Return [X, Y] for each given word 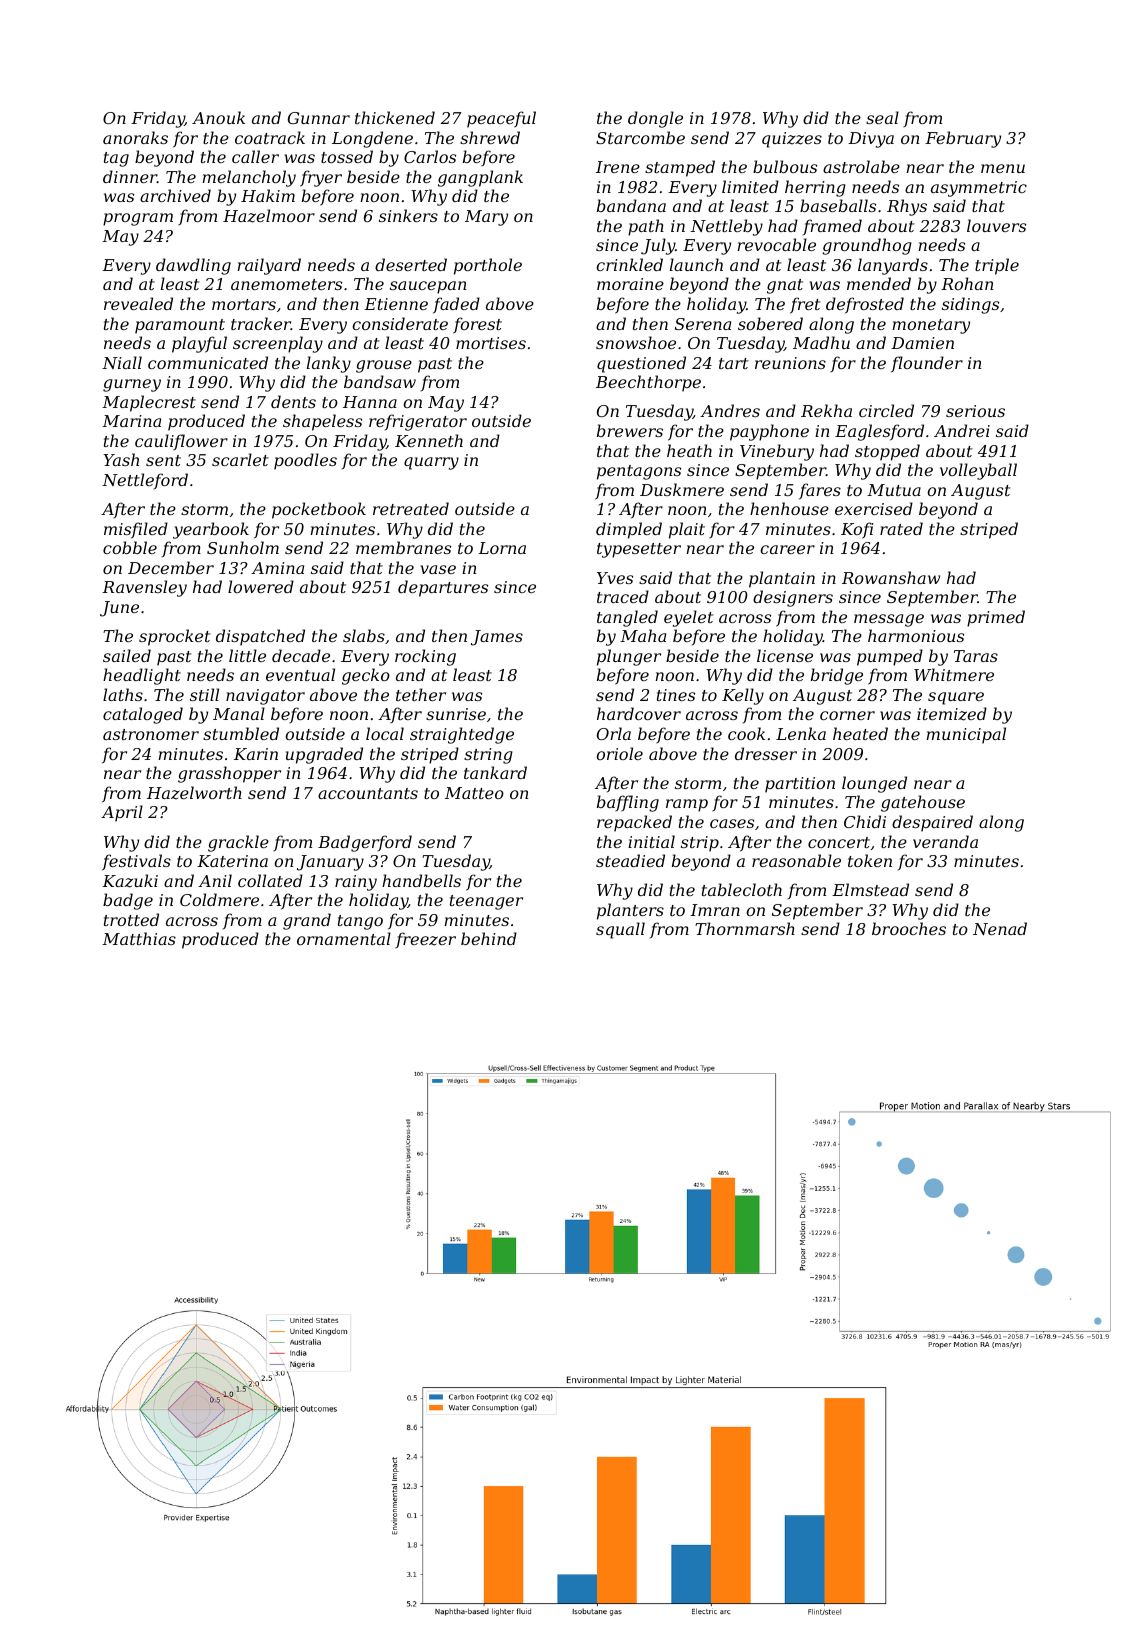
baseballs [838, 205]
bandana [631, 205]
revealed [138, 303]
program [138, 219]
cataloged [143, 715]
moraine [630, 284]
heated [860, 733]
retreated [411, 508]
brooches [909, 928]
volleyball [978, 471]
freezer [425, 940]
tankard [495, 772]
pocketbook [319, 510]
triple [997, 266]
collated [270, 880]
